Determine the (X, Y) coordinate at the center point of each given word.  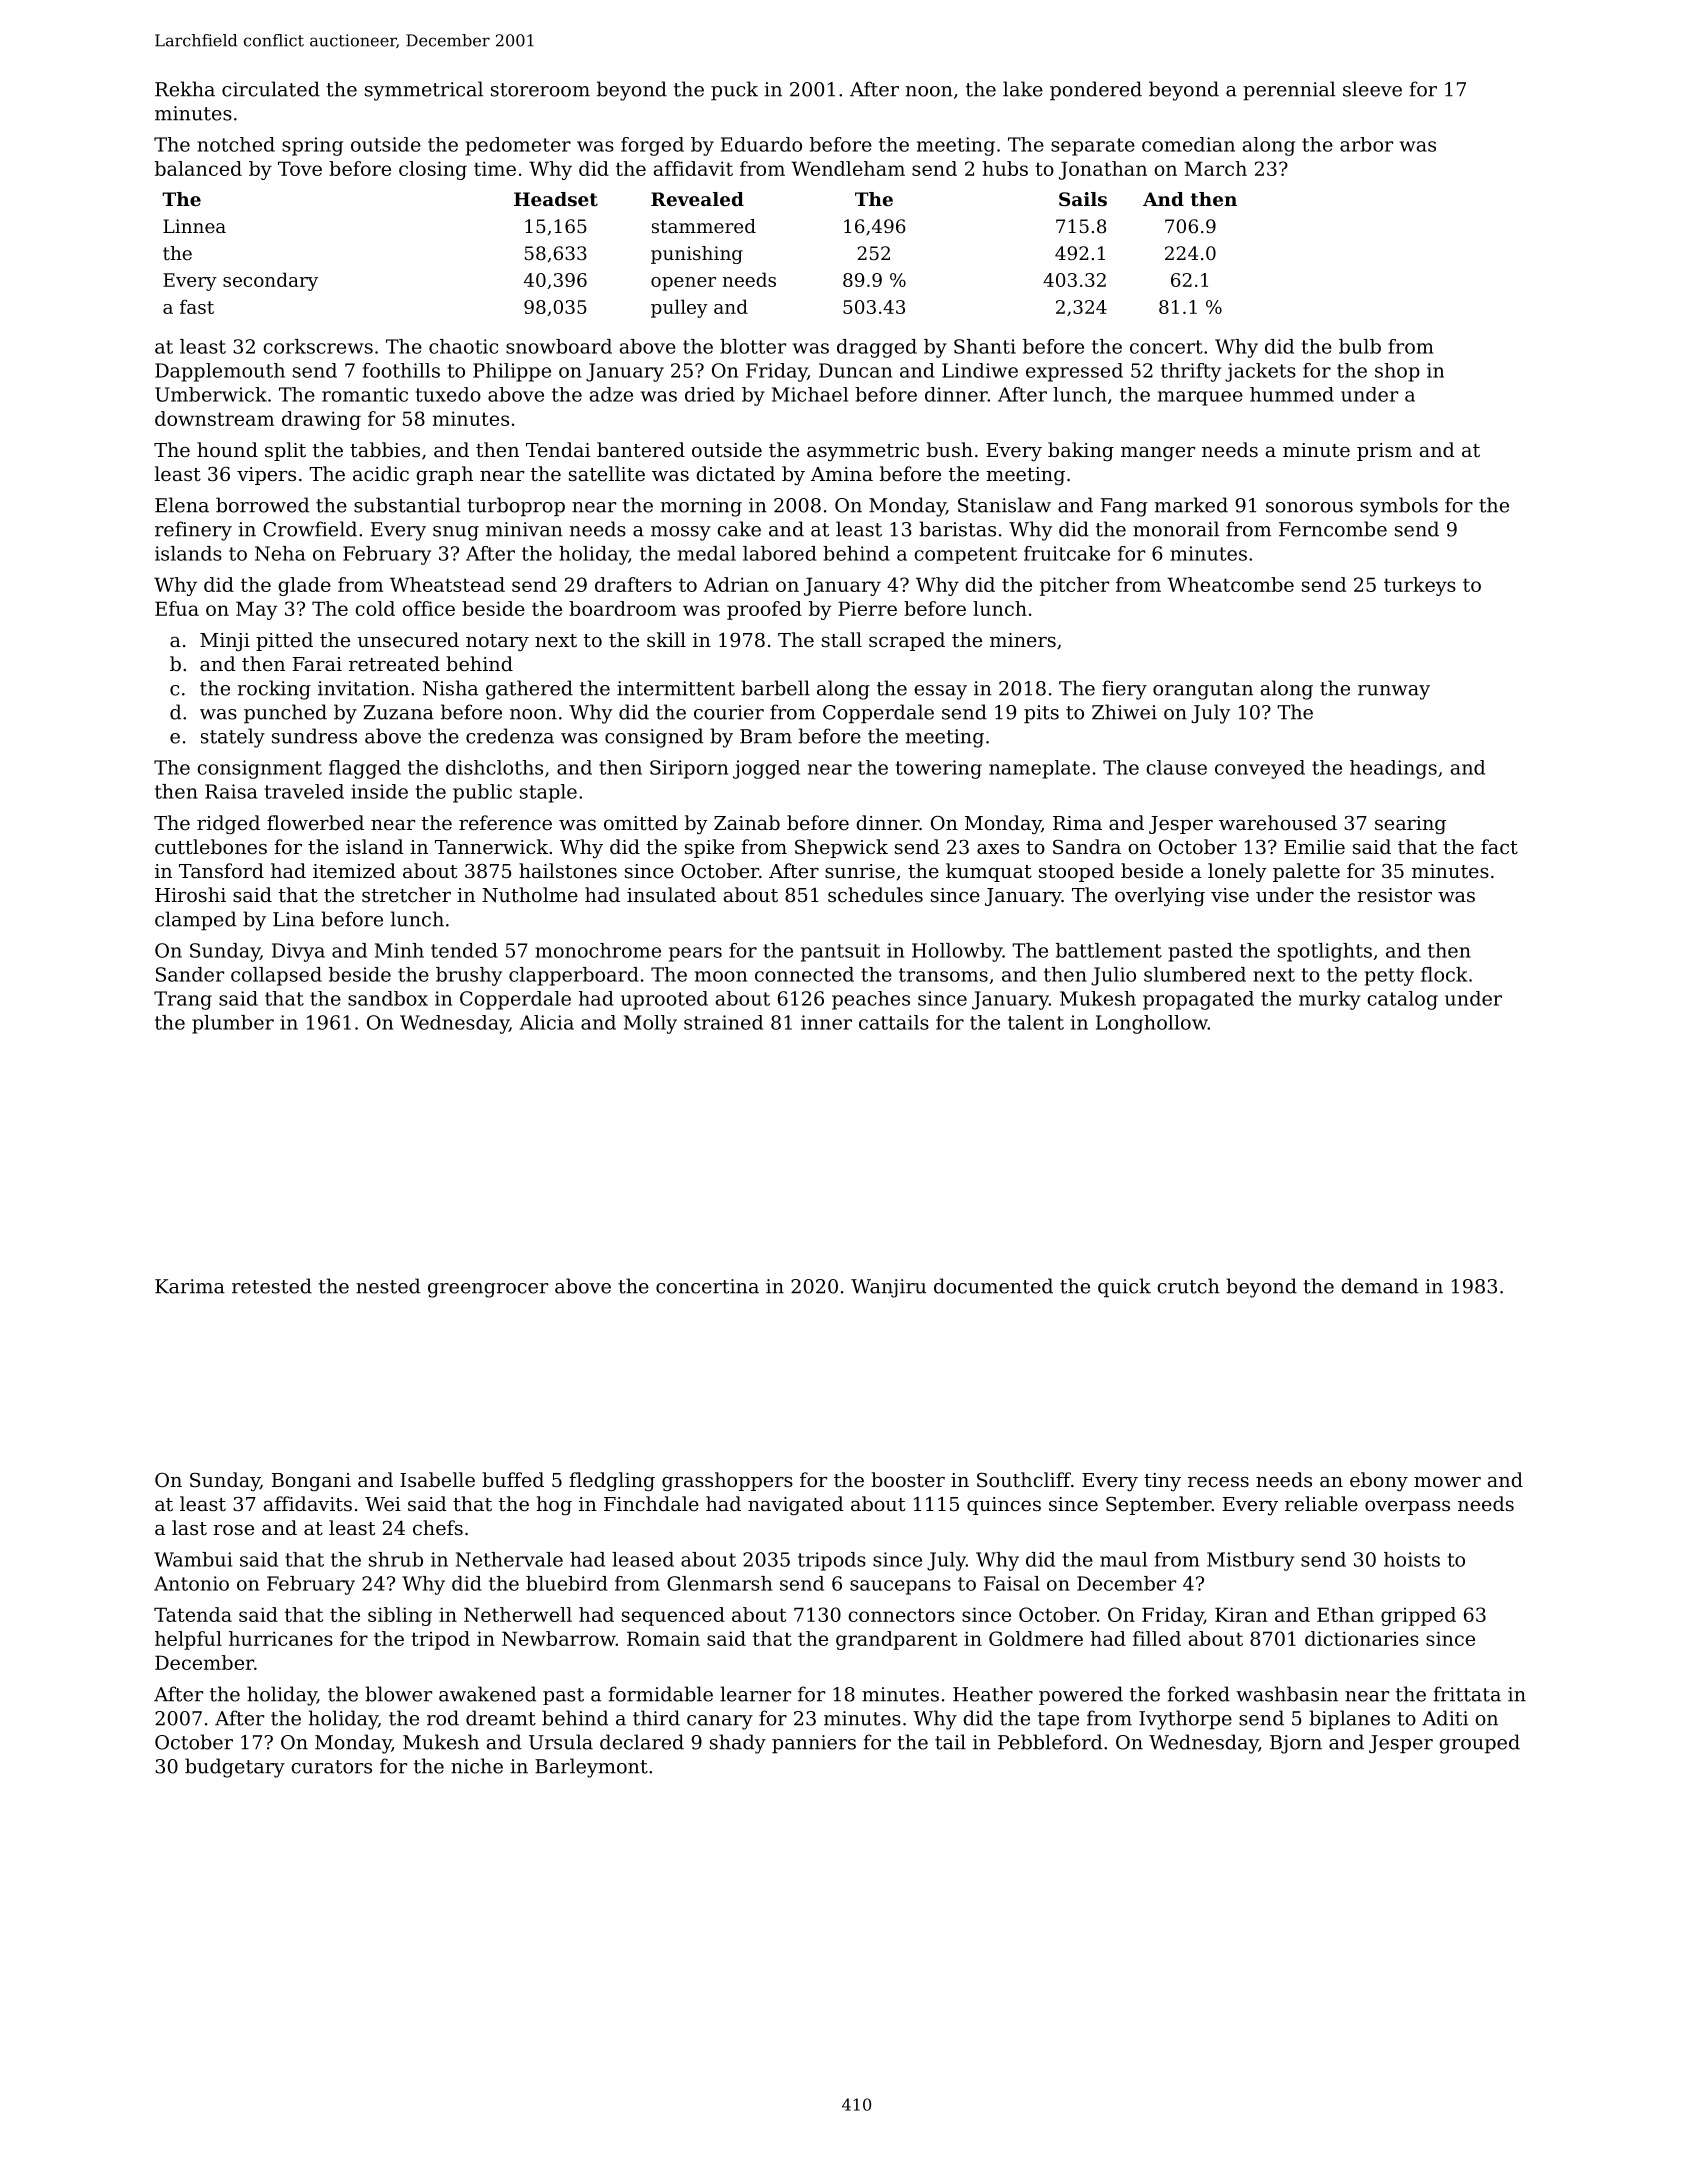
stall (842, 639)
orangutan (1203, 691)
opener (683, 284)
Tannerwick (491, 846)
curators (331, 1767)
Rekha (185, 89)
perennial (1289, 91)
